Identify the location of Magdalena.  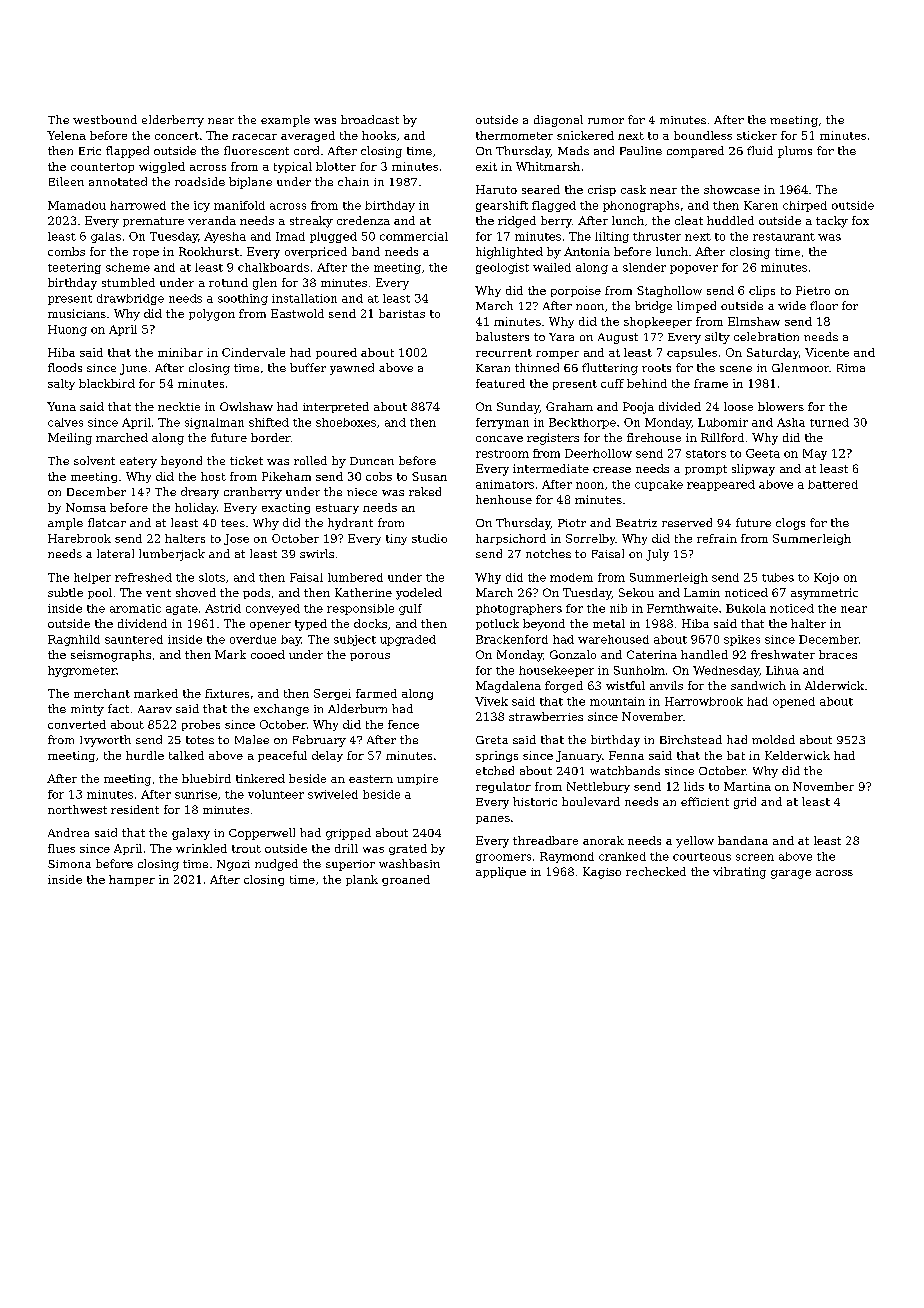
(508, 687).
